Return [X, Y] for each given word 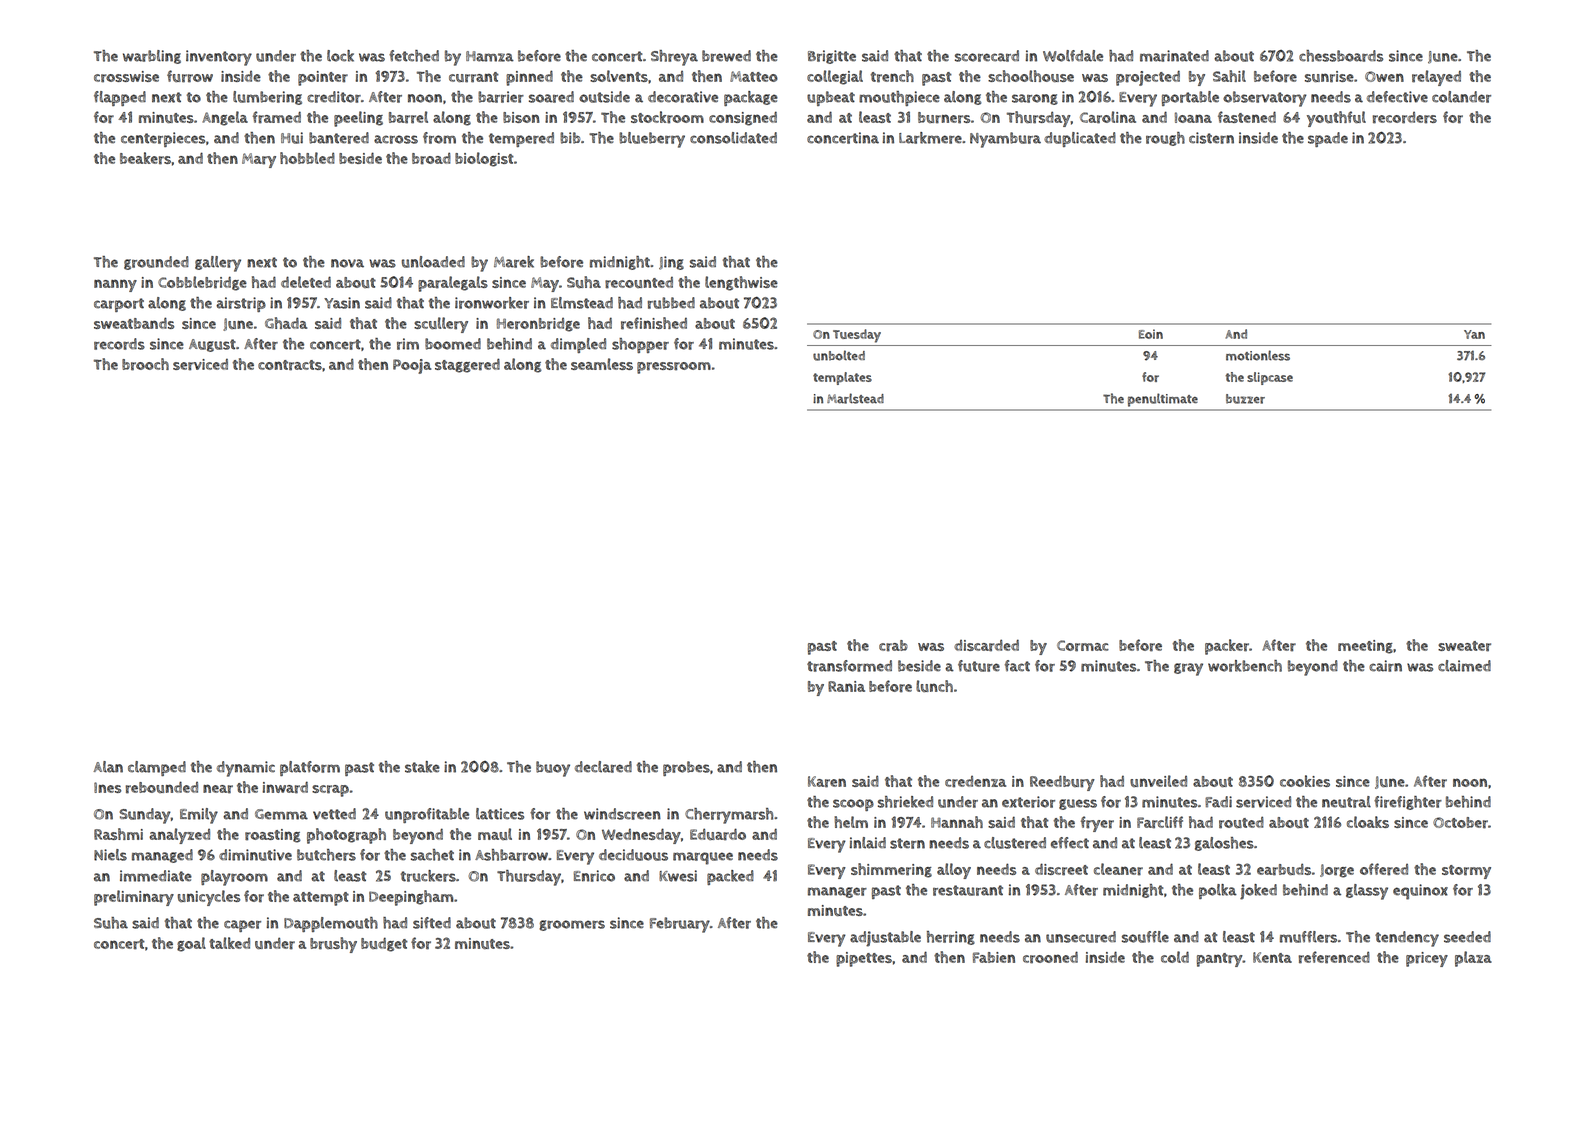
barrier [501, 97]
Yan [1474, 334]
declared [603, 767]
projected [1148, 78]
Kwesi [678, 876]
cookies [1305, 781]
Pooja [412, 366]
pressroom [674, 368]
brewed [726, 56]
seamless [602, 364]
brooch [145, 364]
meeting [1365, 647]
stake [422, 767]
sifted [432, 923]
